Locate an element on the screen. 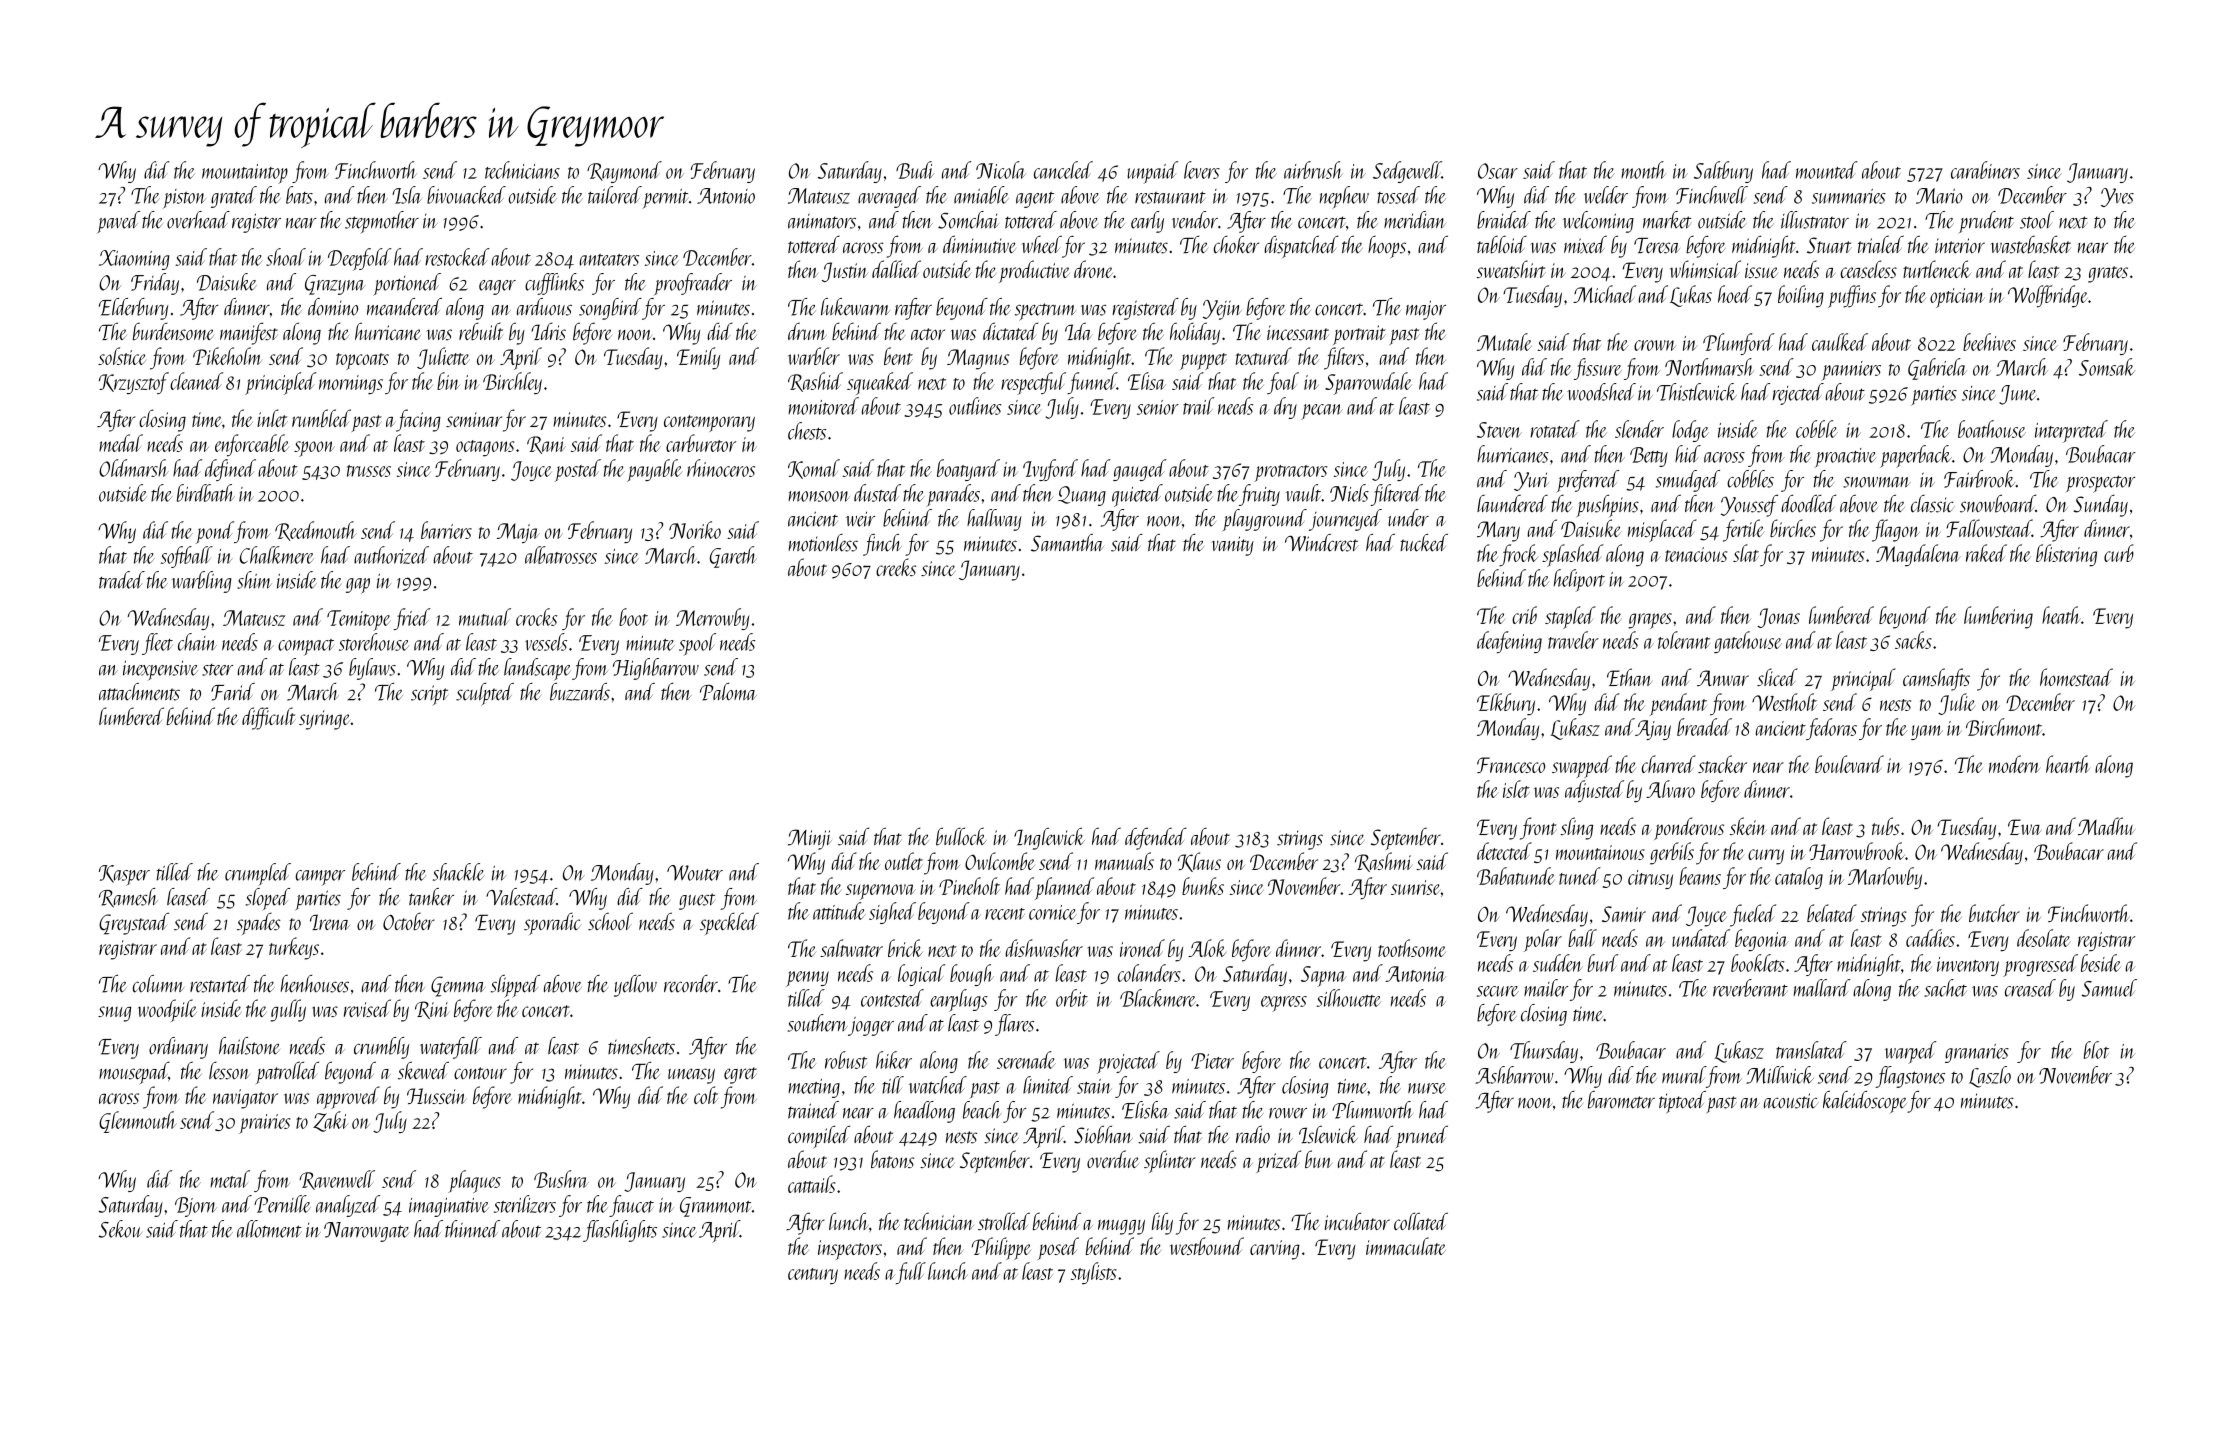  warbling is located at coordinates (202, 582).
